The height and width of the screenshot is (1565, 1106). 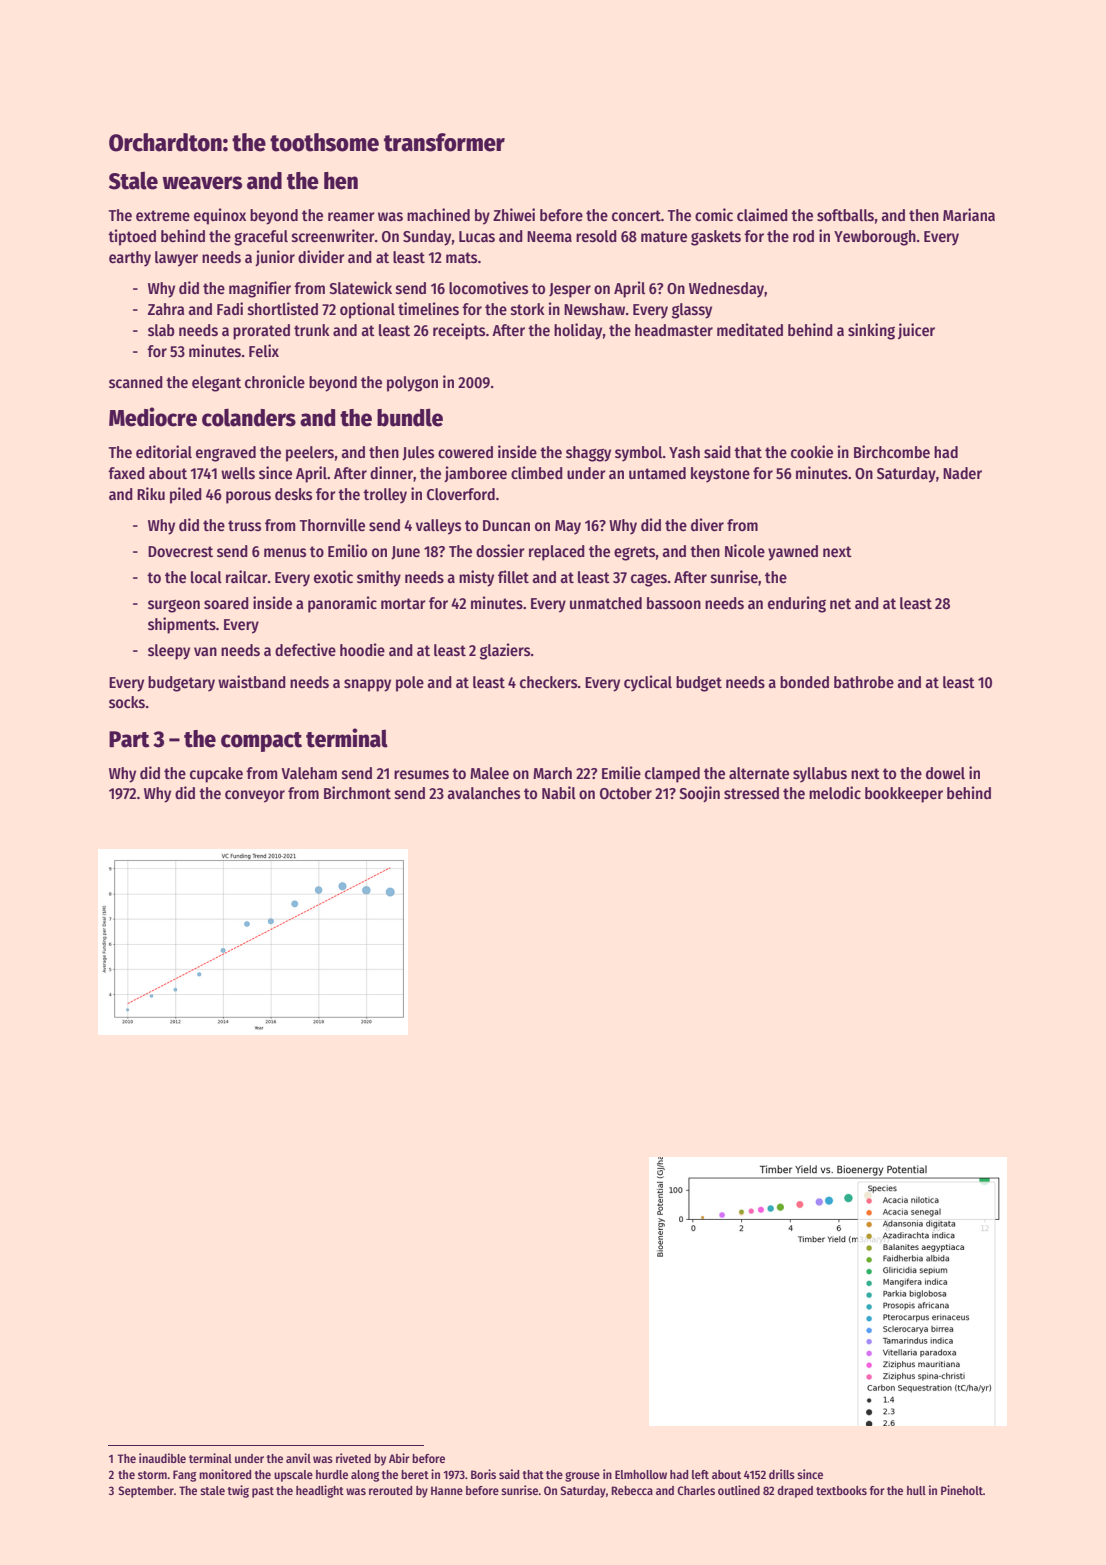 What do you see at coordinates (216, 384) in the screenshot?
I see `elegant` at bounding box center [216, 384].
